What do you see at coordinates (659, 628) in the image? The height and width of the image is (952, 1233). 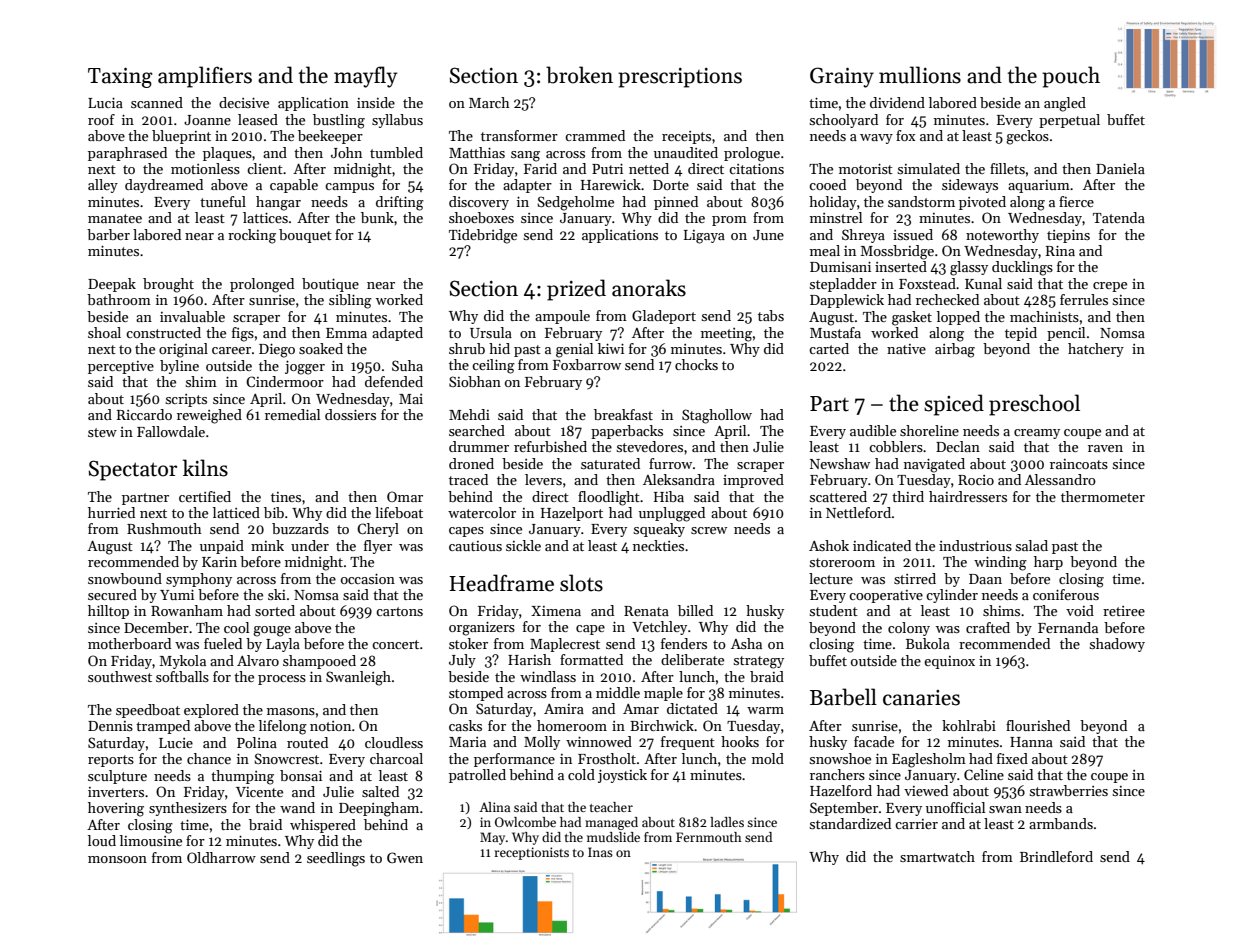 I see `Vetchley` at bounding box center [659, 628].
